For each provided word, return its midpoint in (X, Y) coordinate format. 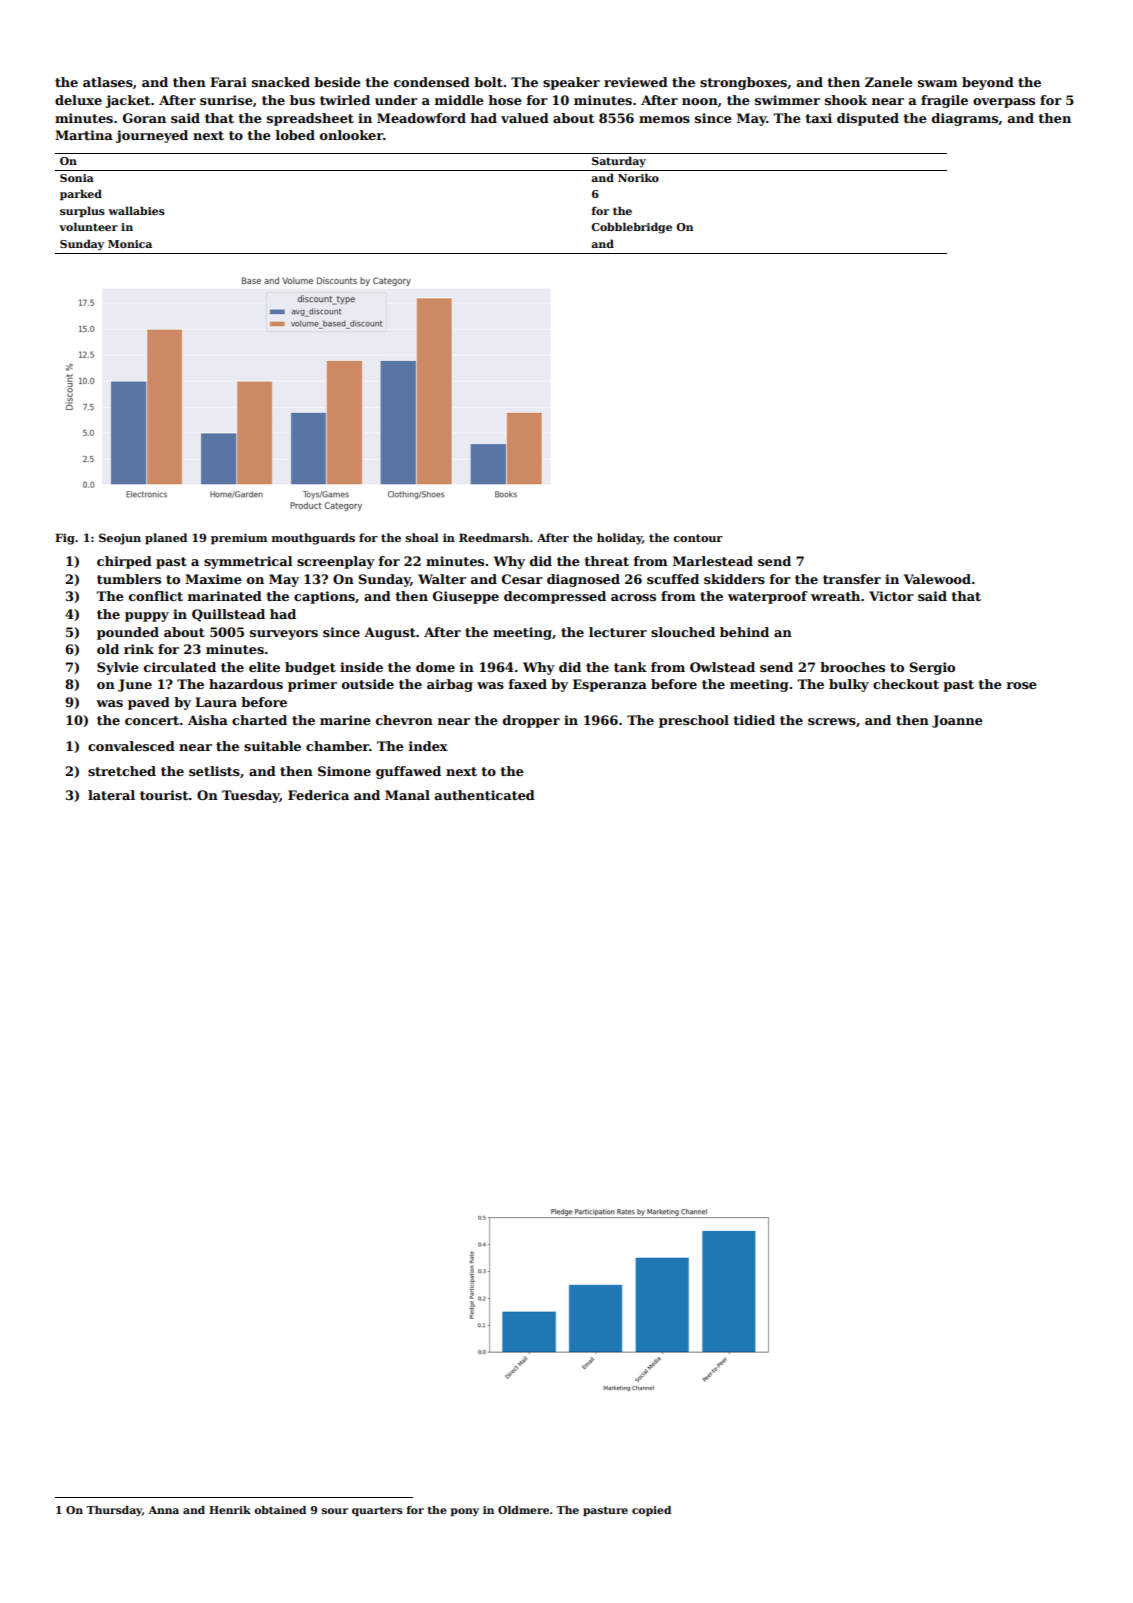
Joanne (957, 721)
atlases (108, 82)
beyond (988, 83)
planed (166, 539)
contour (698, 538)
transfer (852, 579)
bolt (488, 82)
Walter (442, 579)
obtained (280, 1510)
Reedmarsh (494, 537)
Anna (163, 1510)
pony (465, 1512)
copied (651, 1511)
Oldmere (523, 1510)
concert (152, 720)
